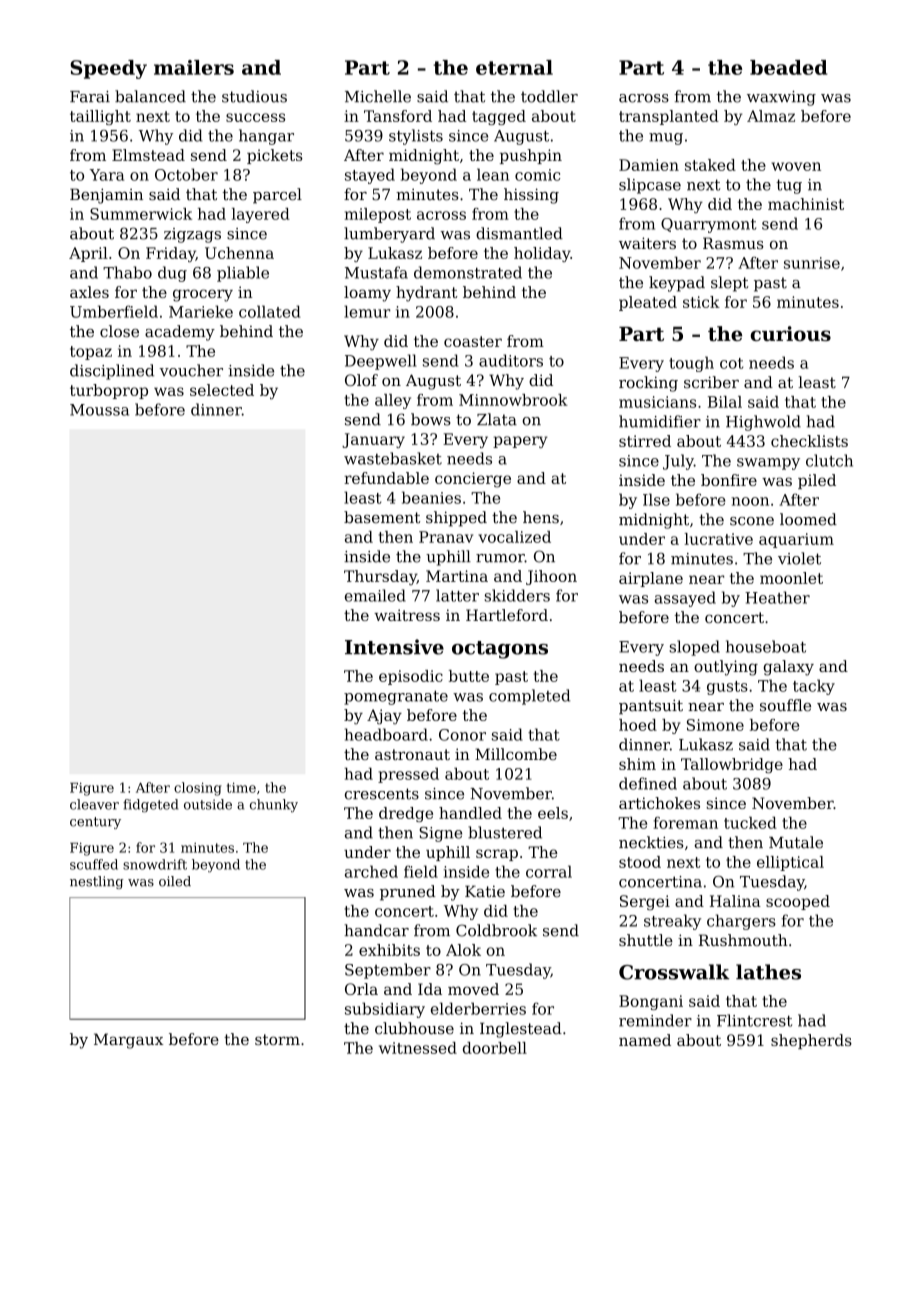 The width and height of the screenshot is (924, 1308). Describe the element at coordinates (203, 295) in the screenshot. I see `grocery` at that location.
